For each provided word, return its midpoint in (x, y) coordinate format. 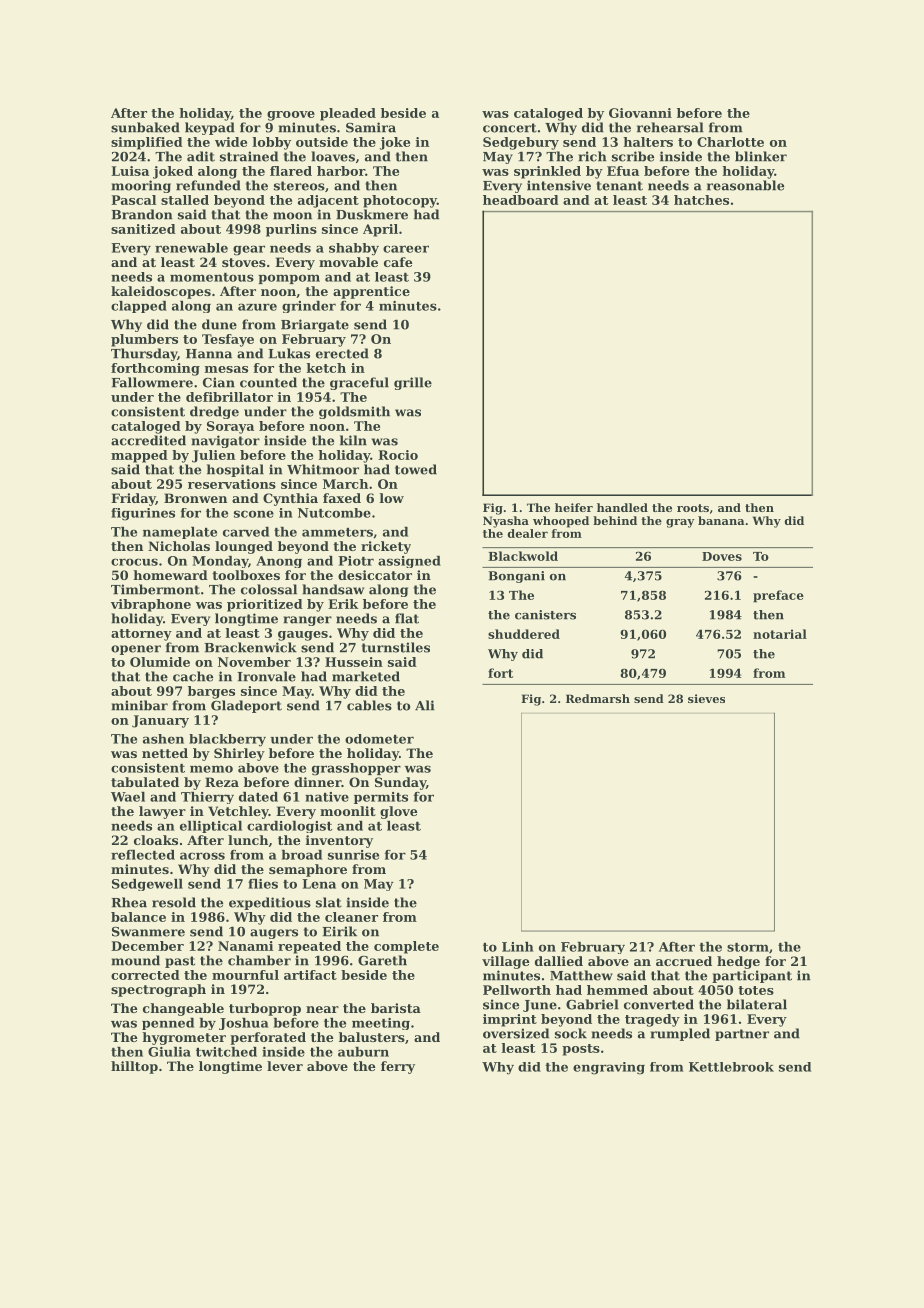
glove (398, 812)
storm (748, 947)
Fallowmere (152, 382)
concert (510, 128)
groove (291, 116)
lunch (248, 840)
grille (413, 383)
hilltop (134, 1067)
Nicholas (179, 546)
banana (721, 520)
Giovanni (640, 113)
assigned (409, 562)
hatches (701, 200)
